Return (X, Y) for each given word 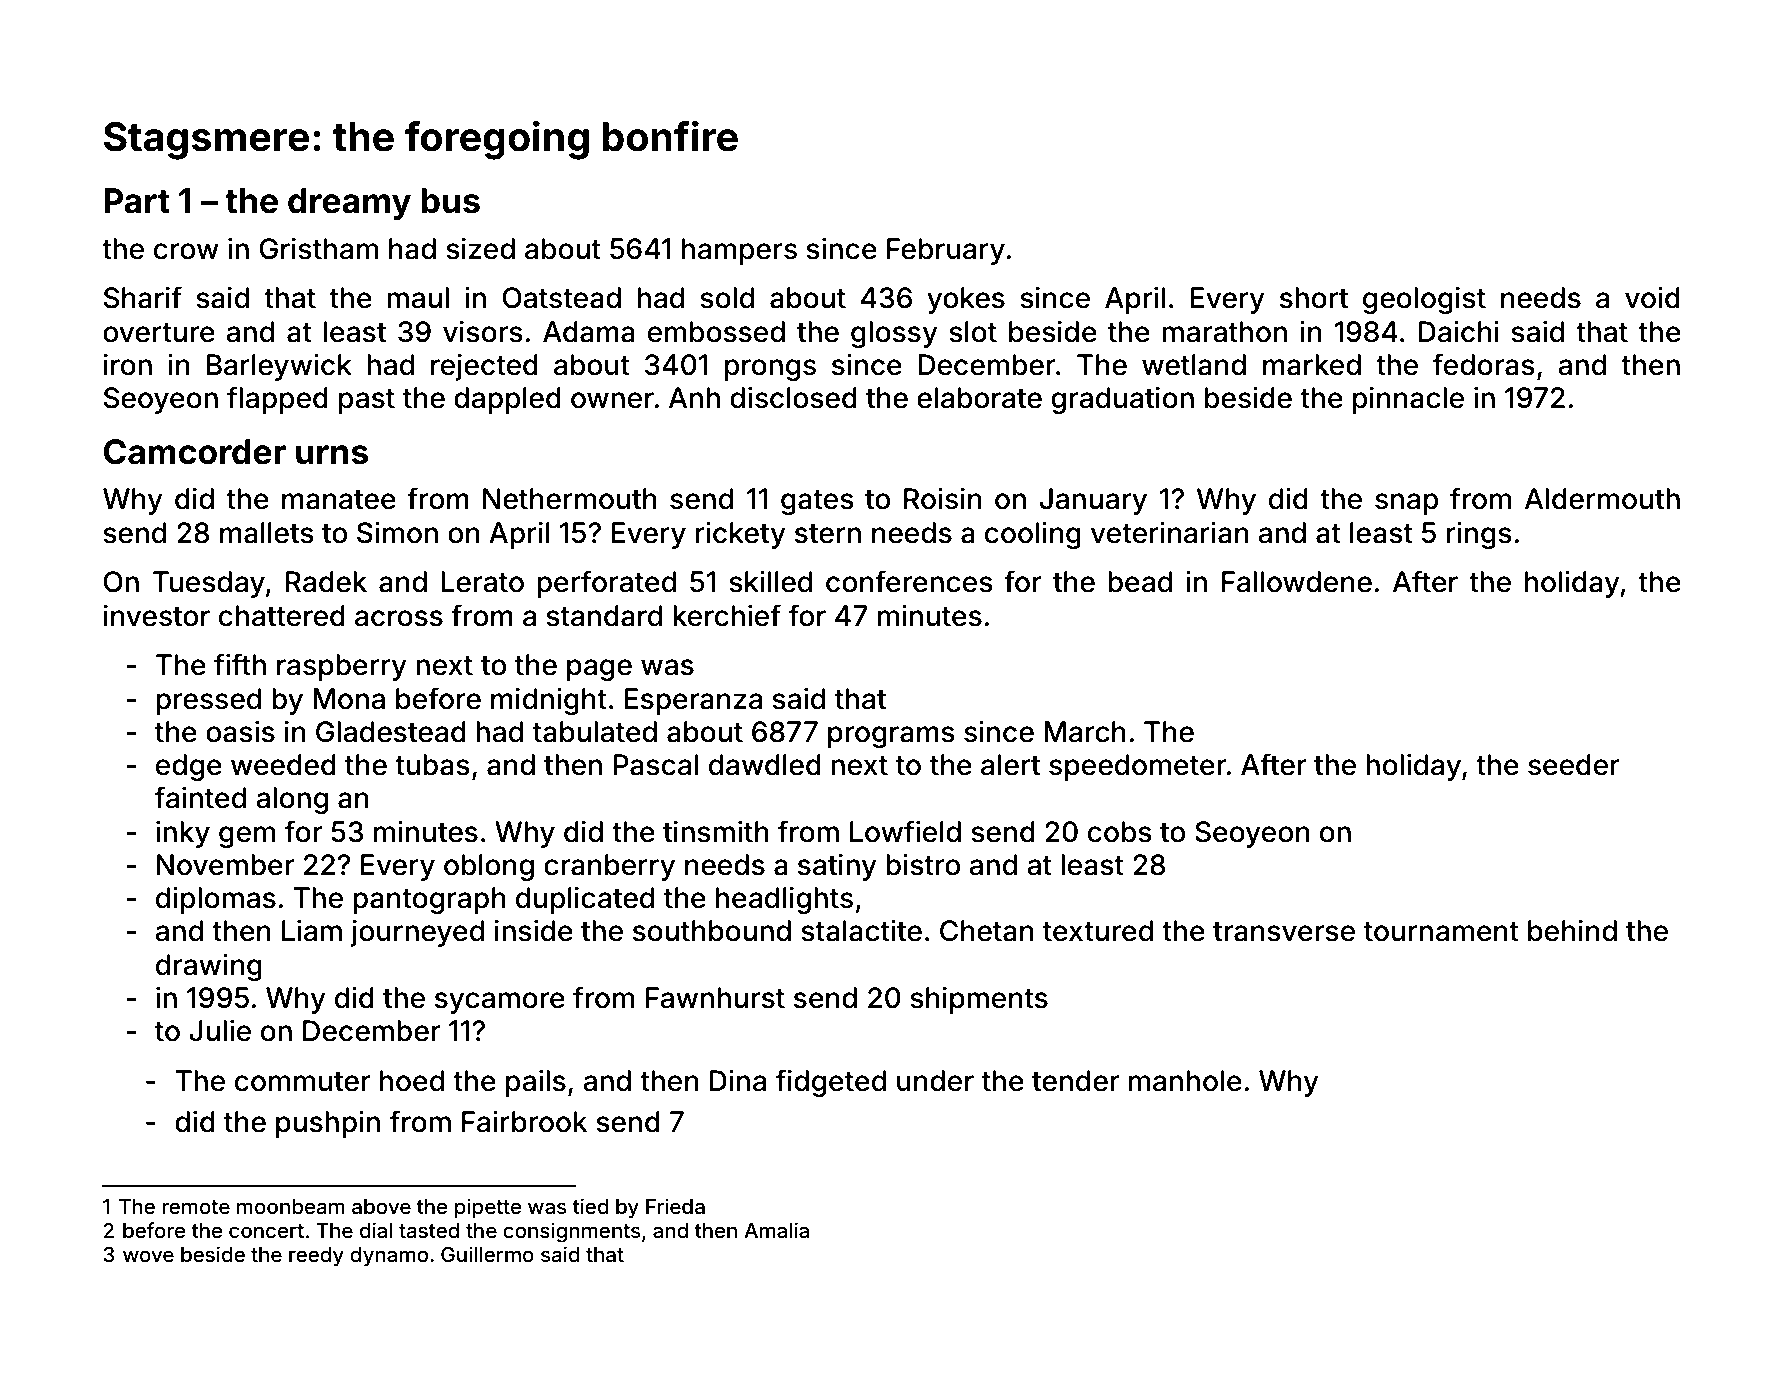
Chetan (987, 931)
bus (450, 201)
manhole (1185, 1081)
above (381, 1206)
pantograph (429, 900)
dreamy (349, 204)
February (946, 251)
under (935, 1081)
